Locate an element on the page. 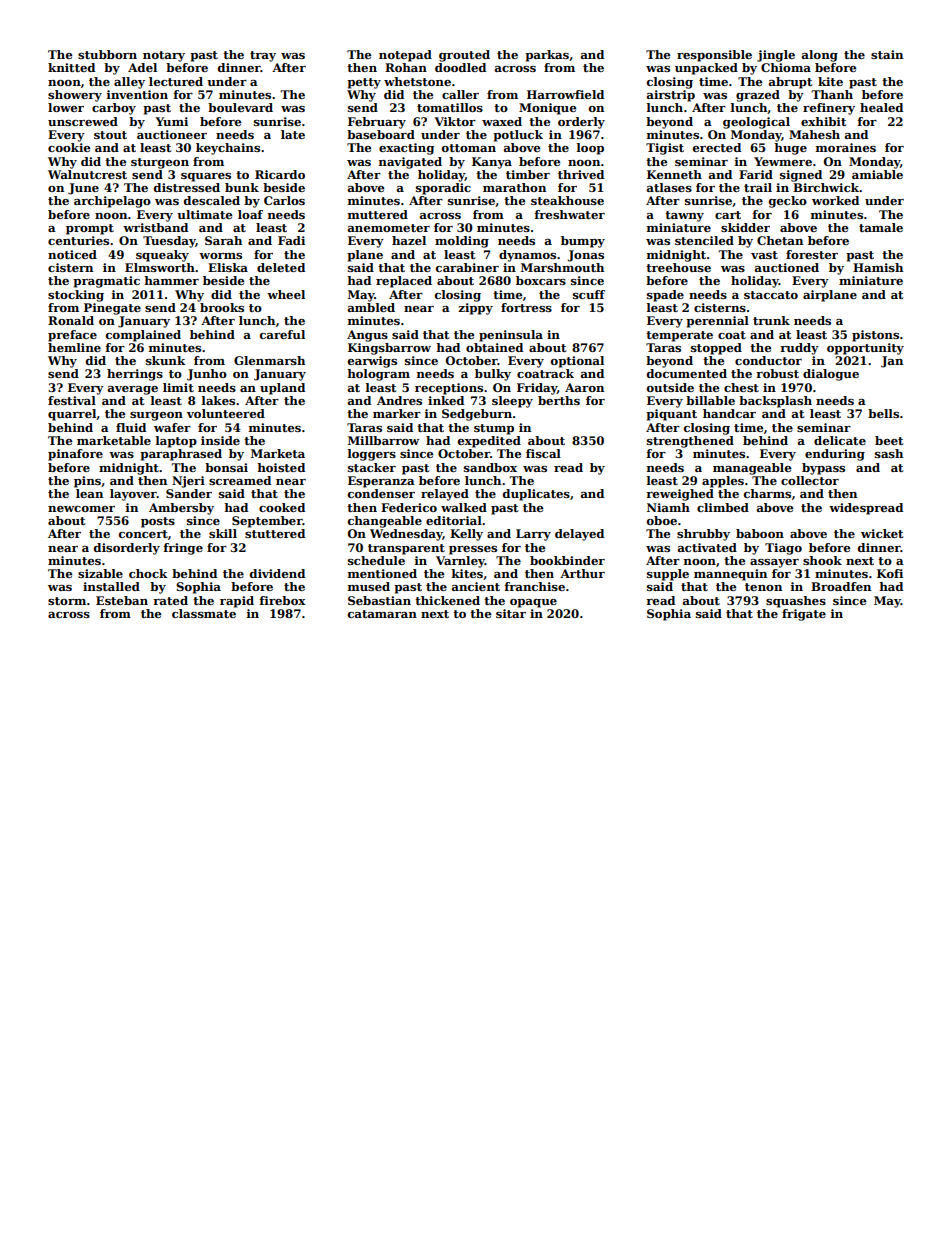 This page has height=1233, width=952. collector is located at coordinates (810, 480).
